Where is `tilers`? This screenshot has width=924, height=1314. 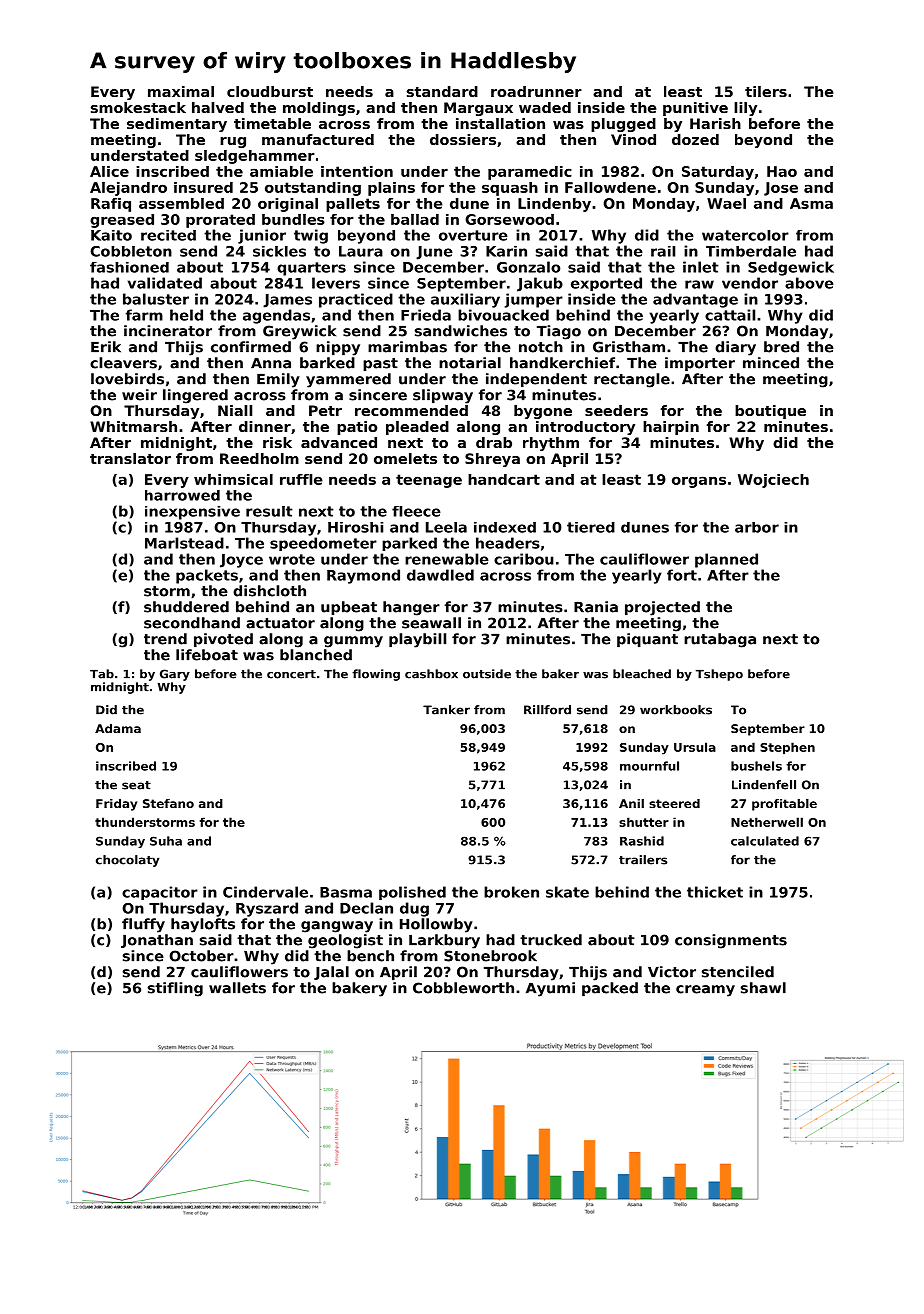
tilers is located at coordinates (766, 91).
